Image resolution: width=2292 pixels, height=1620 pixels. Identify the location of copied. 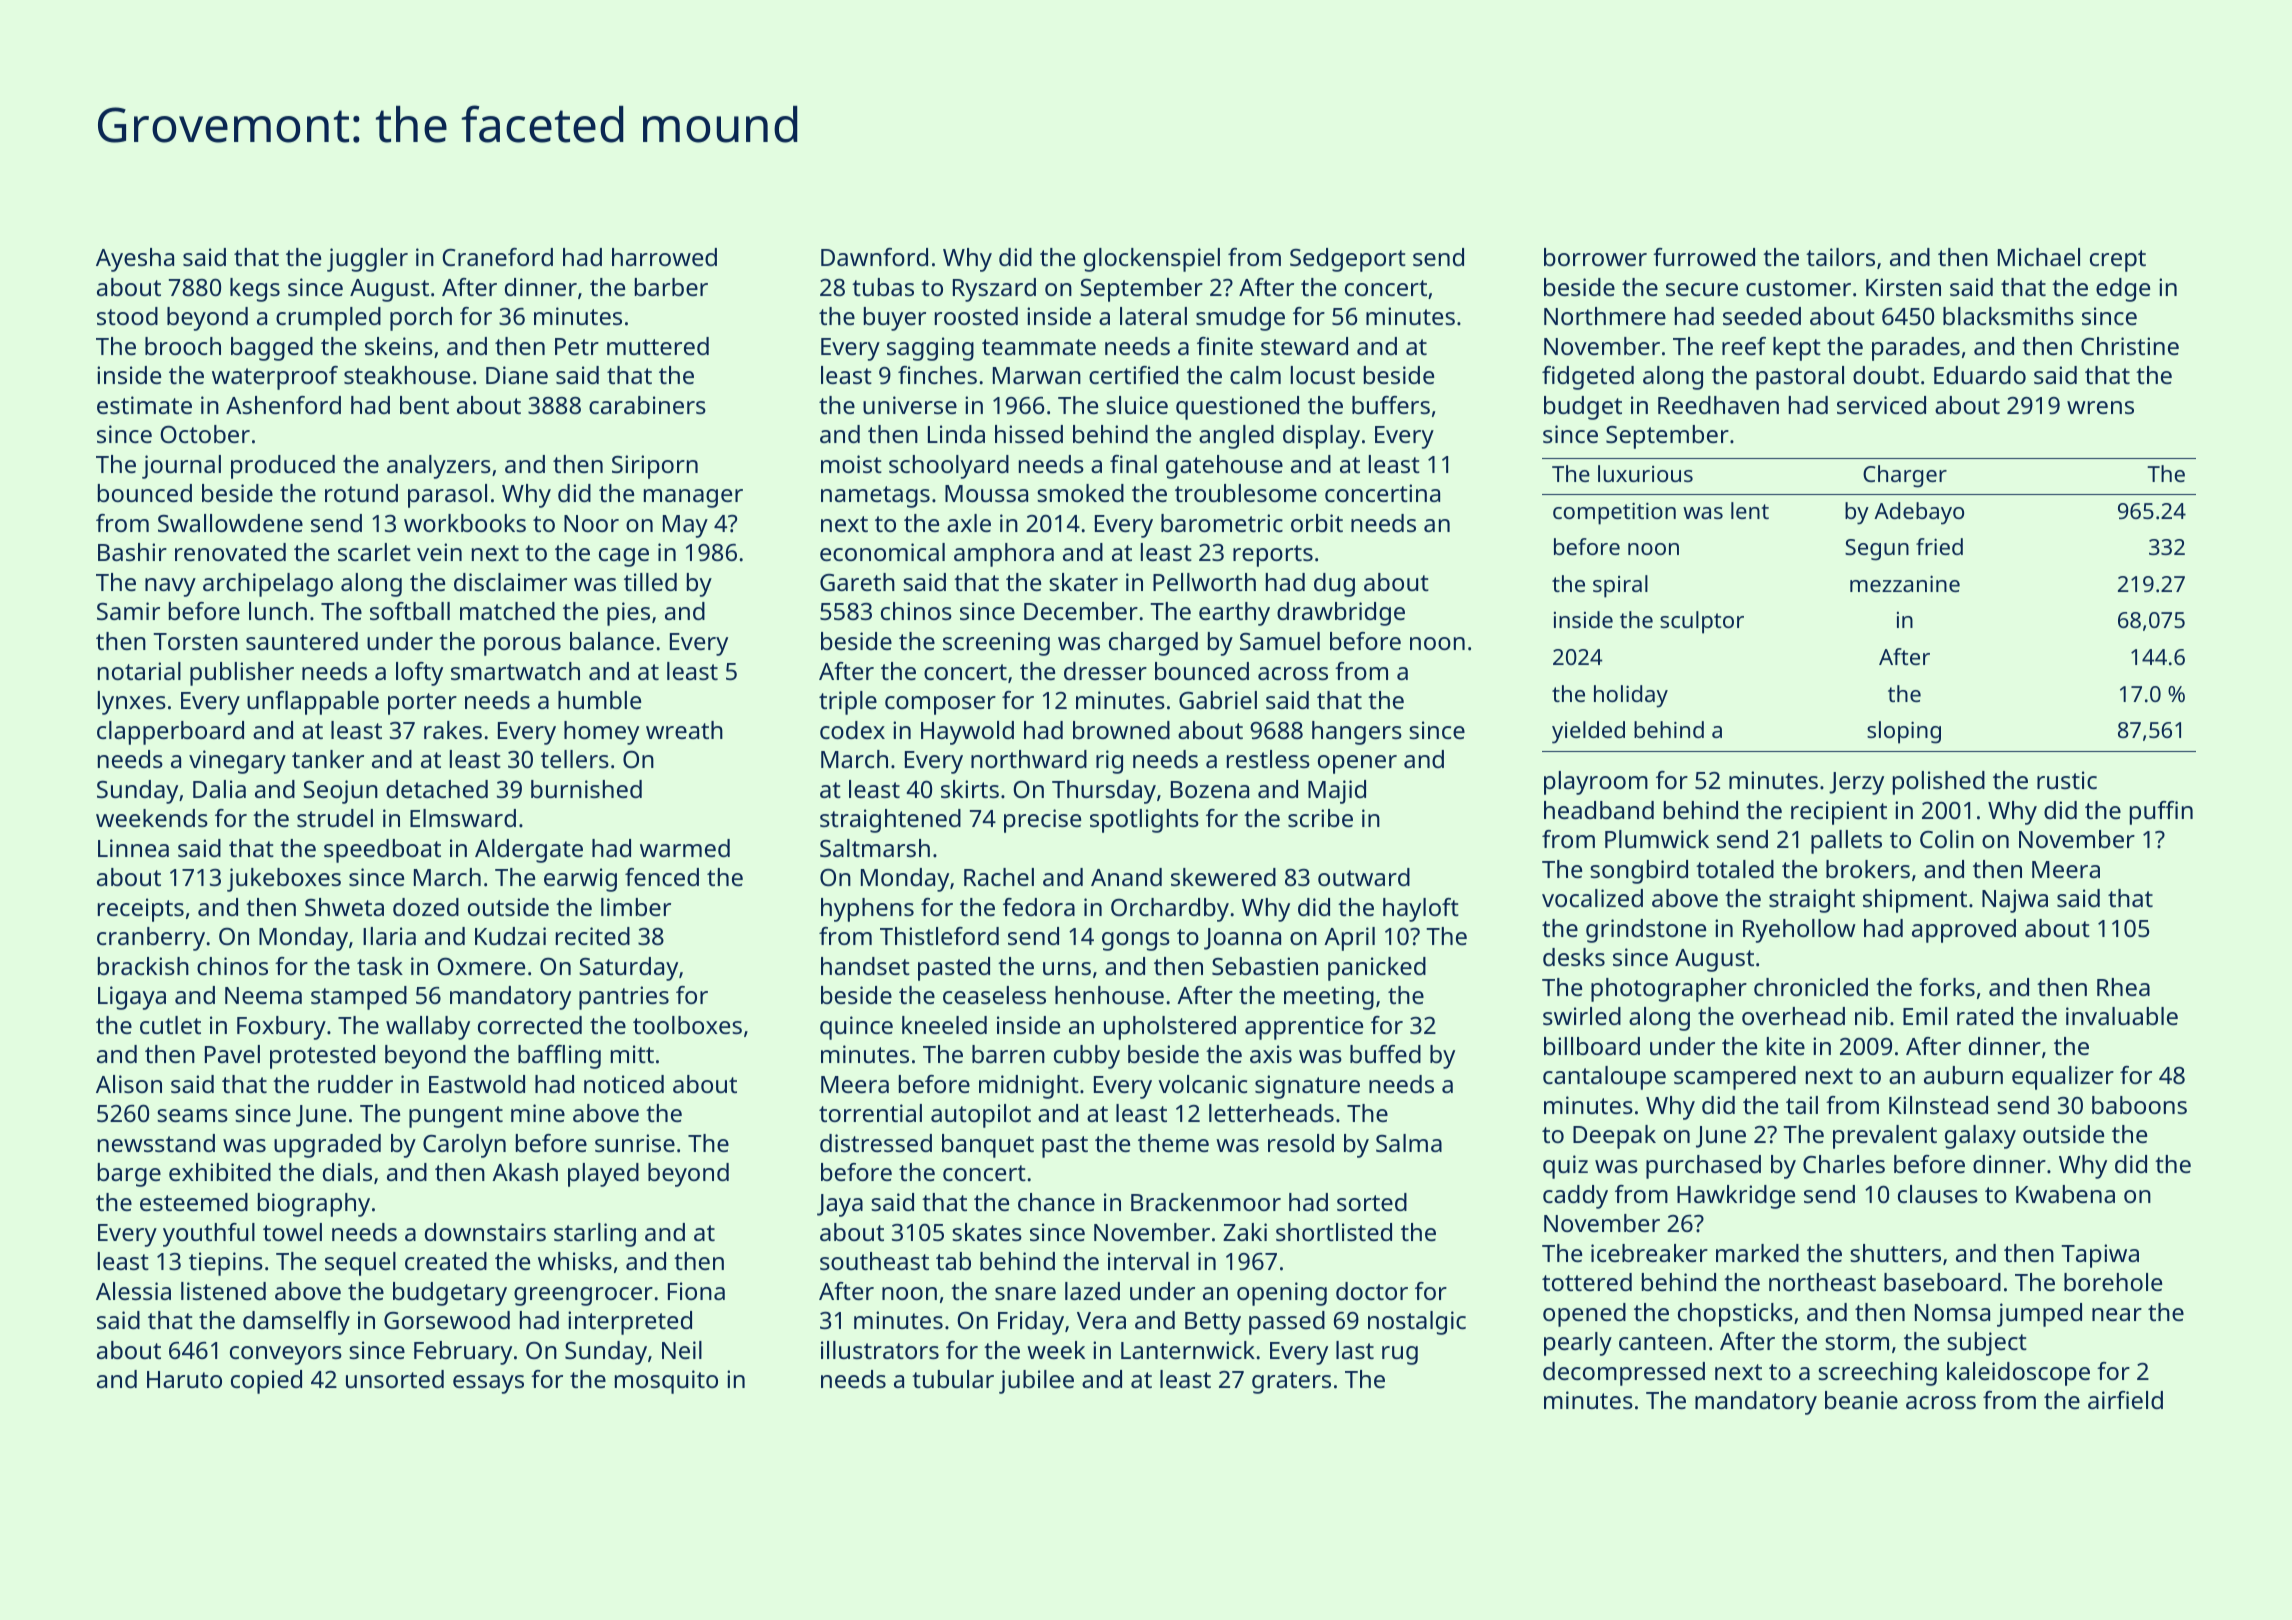
(266, 1382).
